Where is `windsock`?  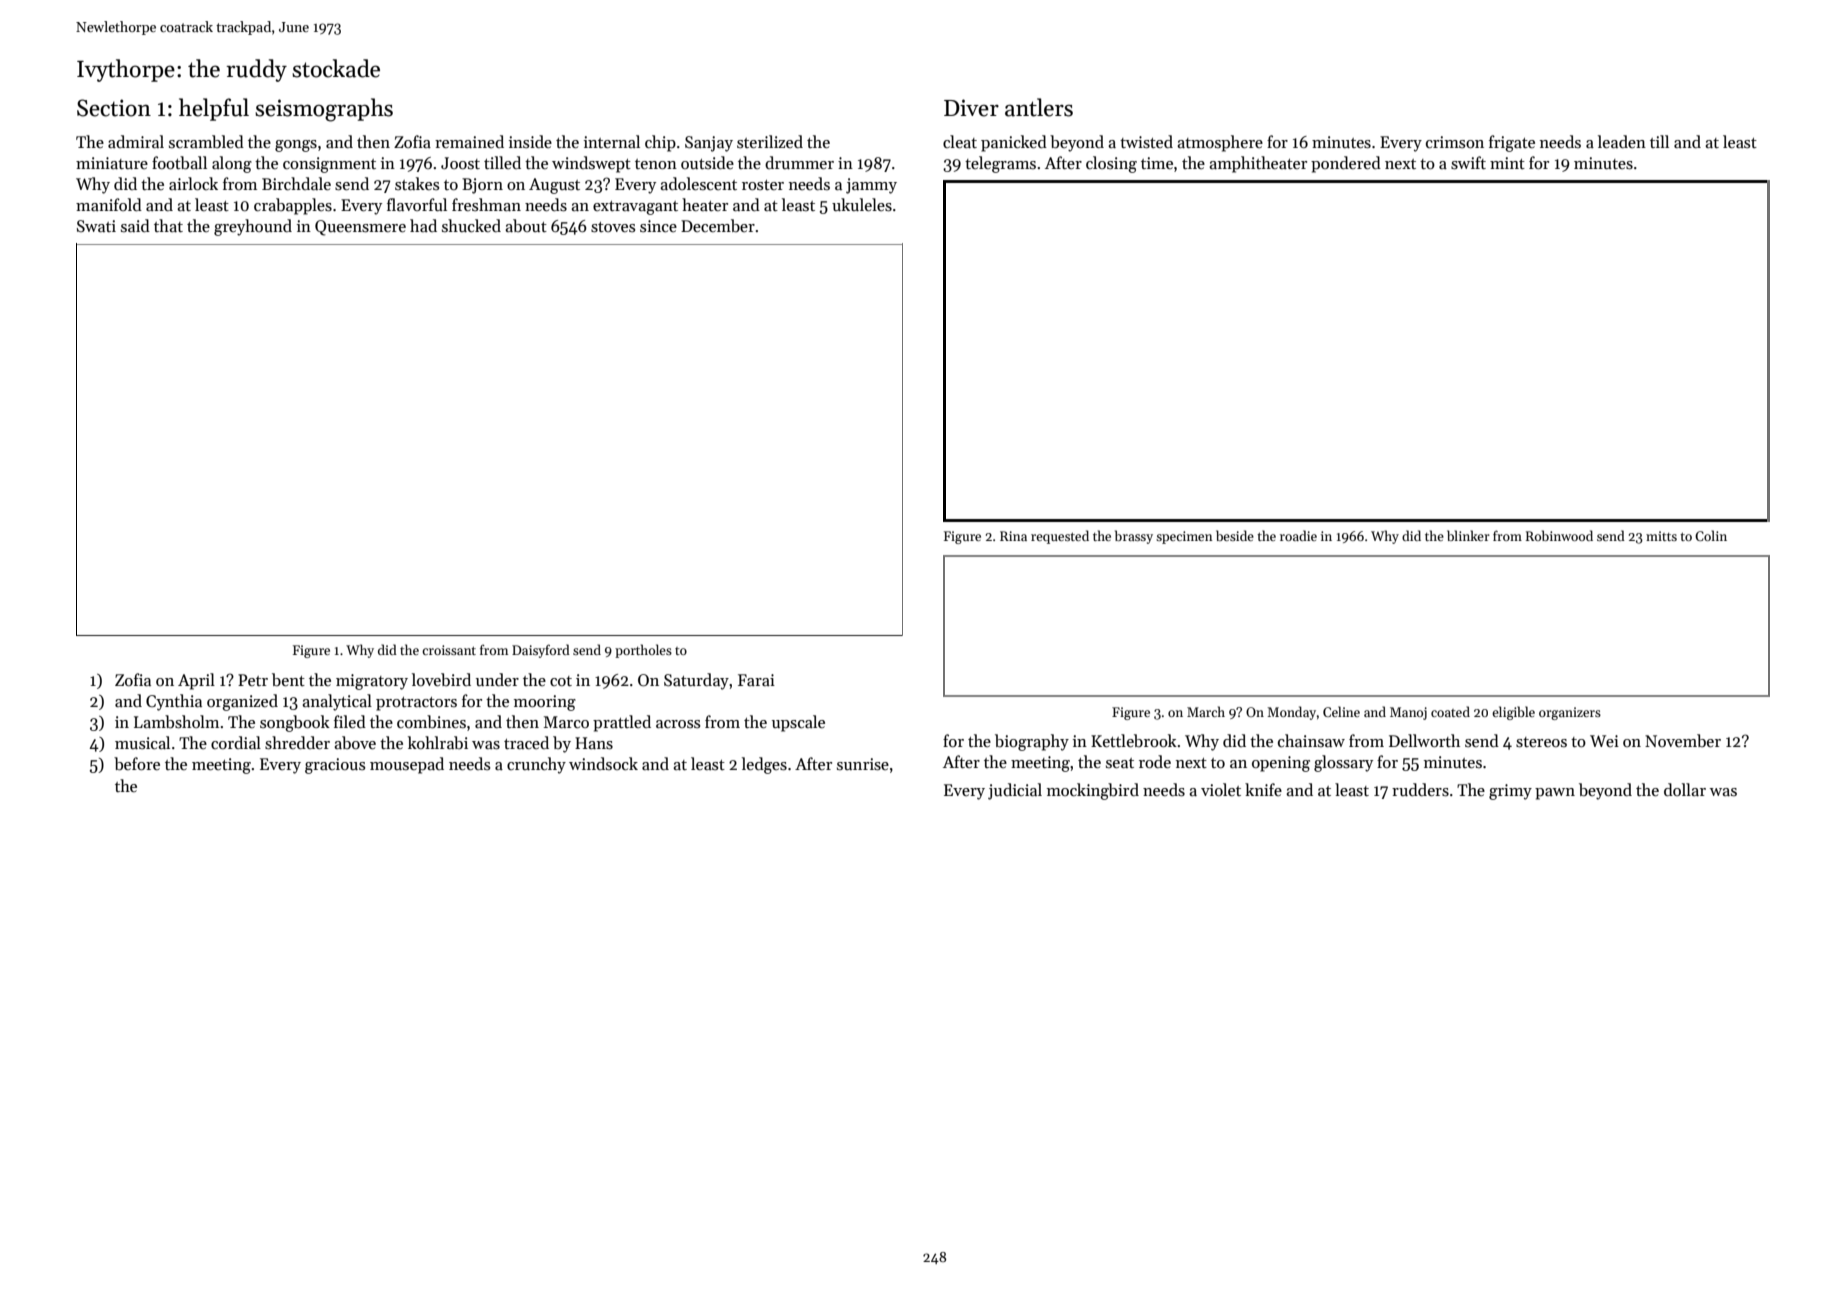 windsock is located at coordinates (603, 763).
